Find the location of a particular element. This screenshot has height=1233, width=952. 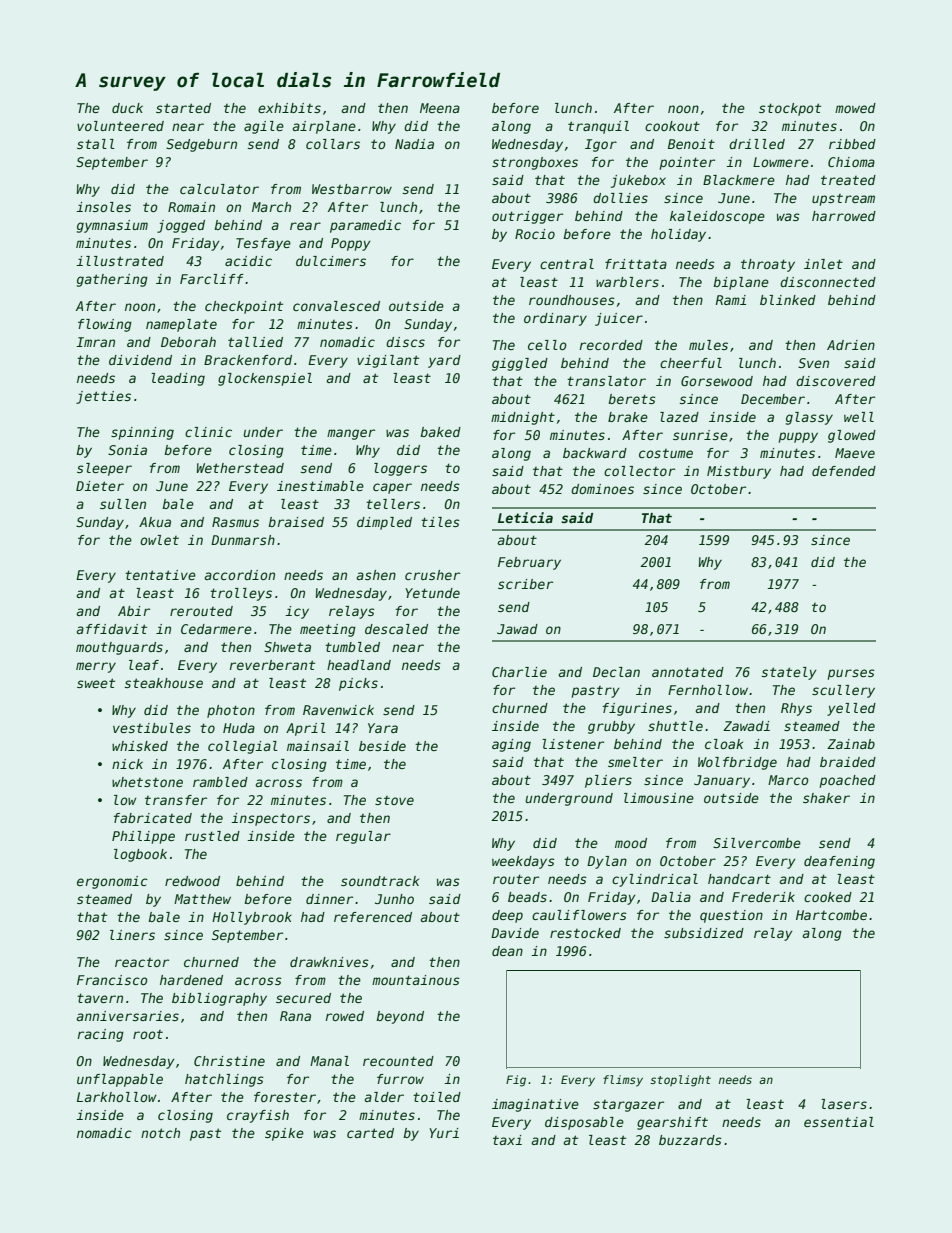

Zainab is located at coordinates (851, 744).
